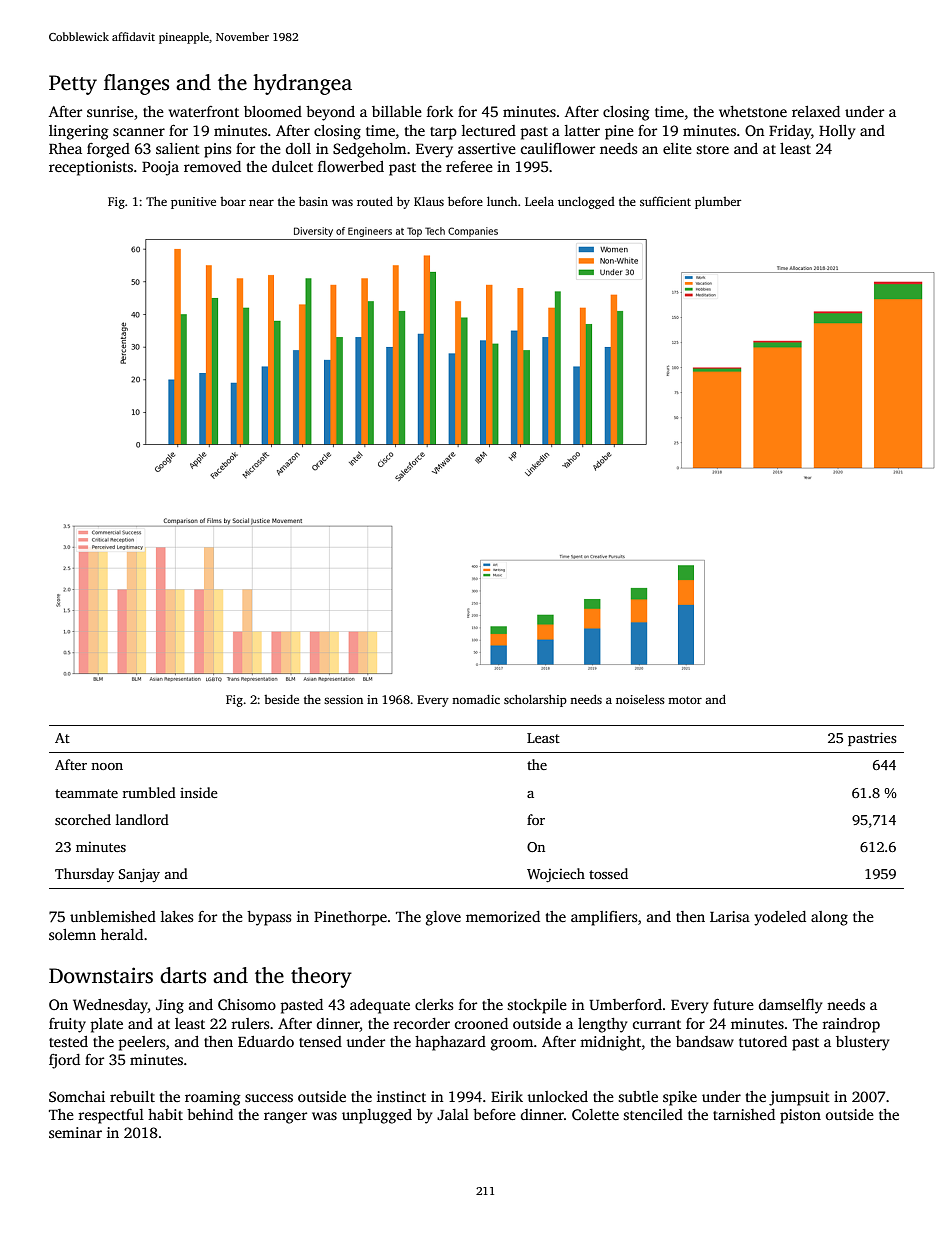 The width and height of the image is (952, 1233). What do you see at coordinates (261, 202) in the image?
I see `near` at bounding box center [261, 202].
